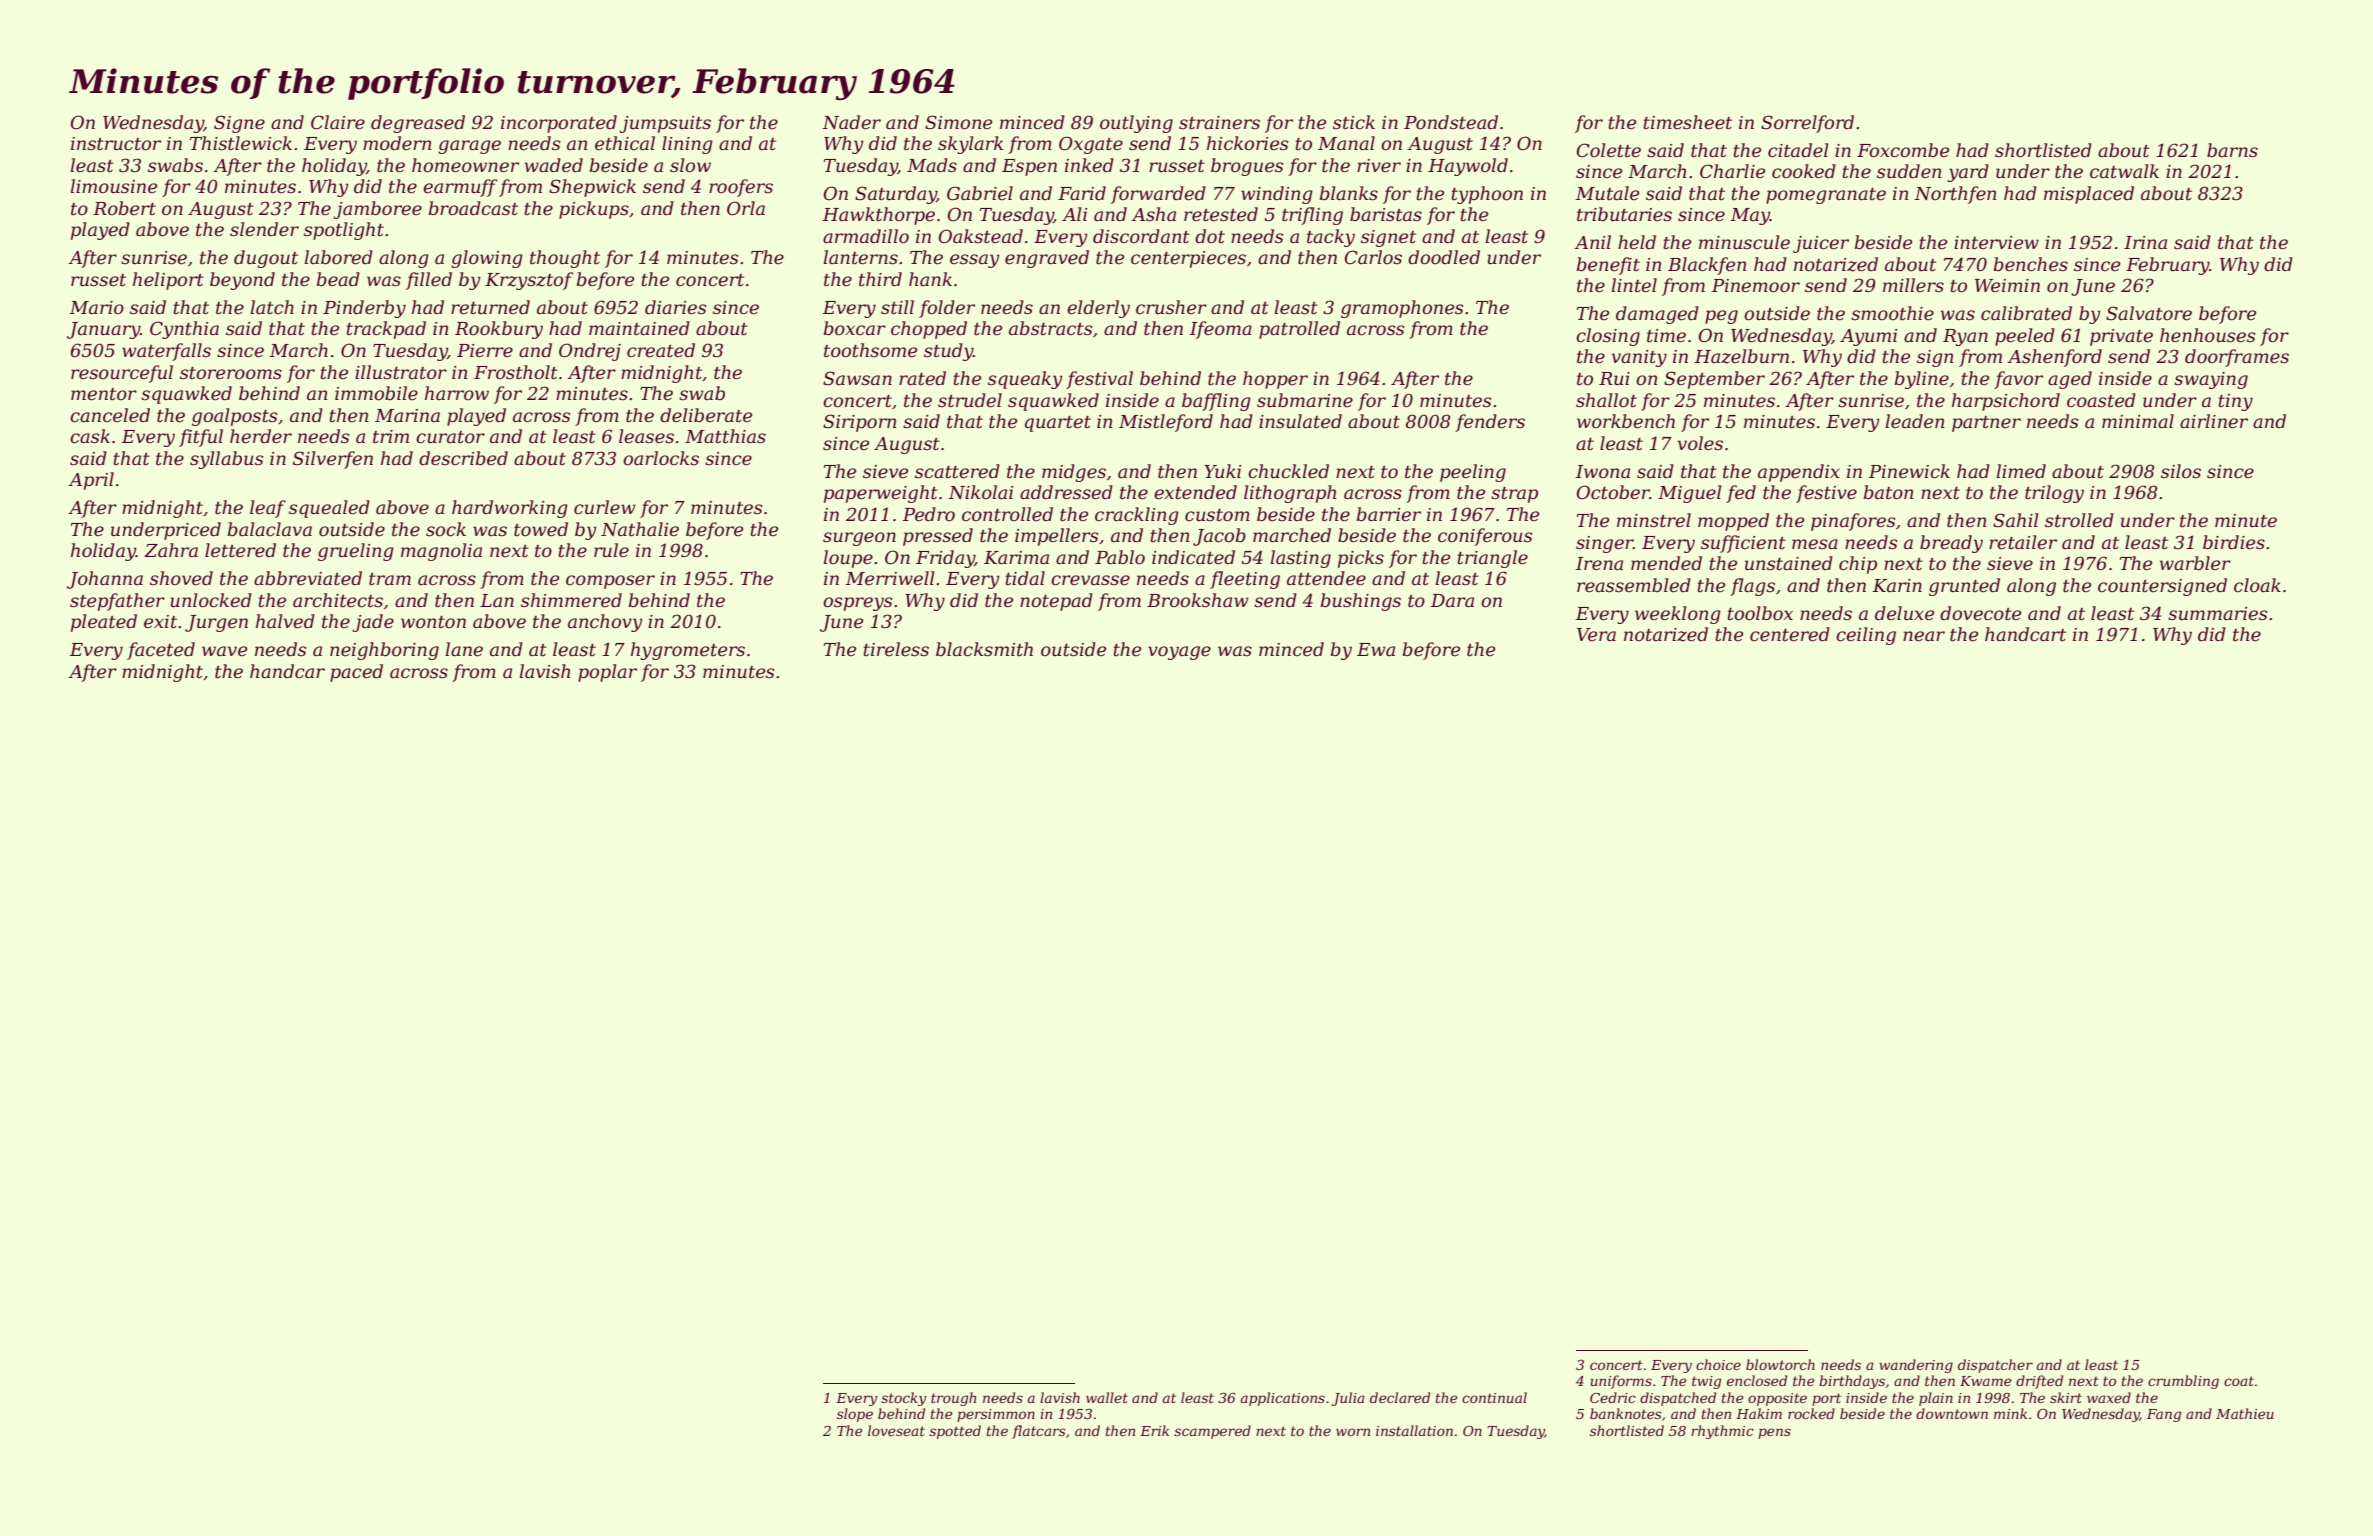  Describe the element at coordinates (1288, 471) in the screenshot. I see `chuckled` at that location.
